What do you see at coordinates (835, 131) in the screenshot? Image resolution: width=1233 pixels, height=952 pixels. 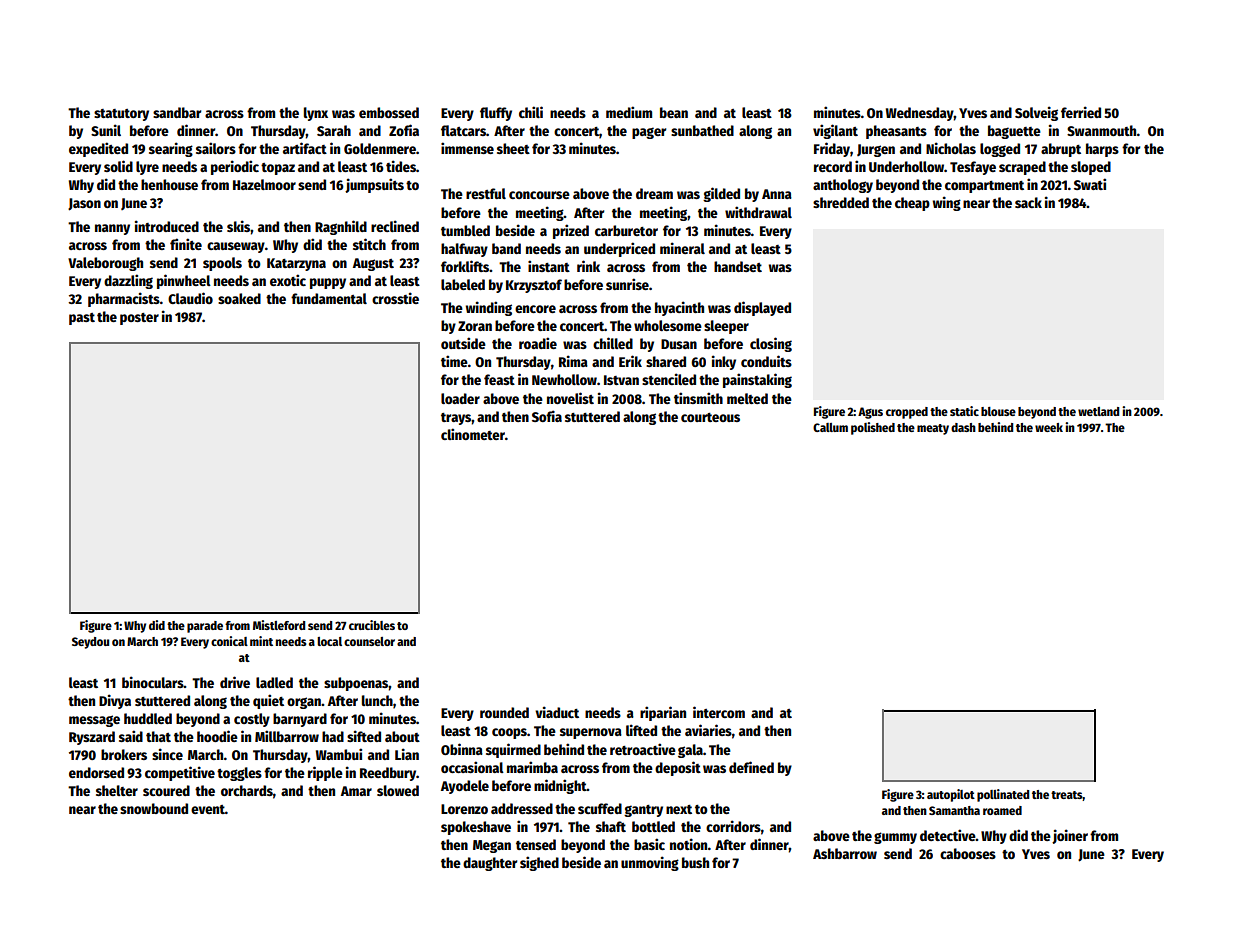 I see `vigilant` at bounding box center [835, 131].
